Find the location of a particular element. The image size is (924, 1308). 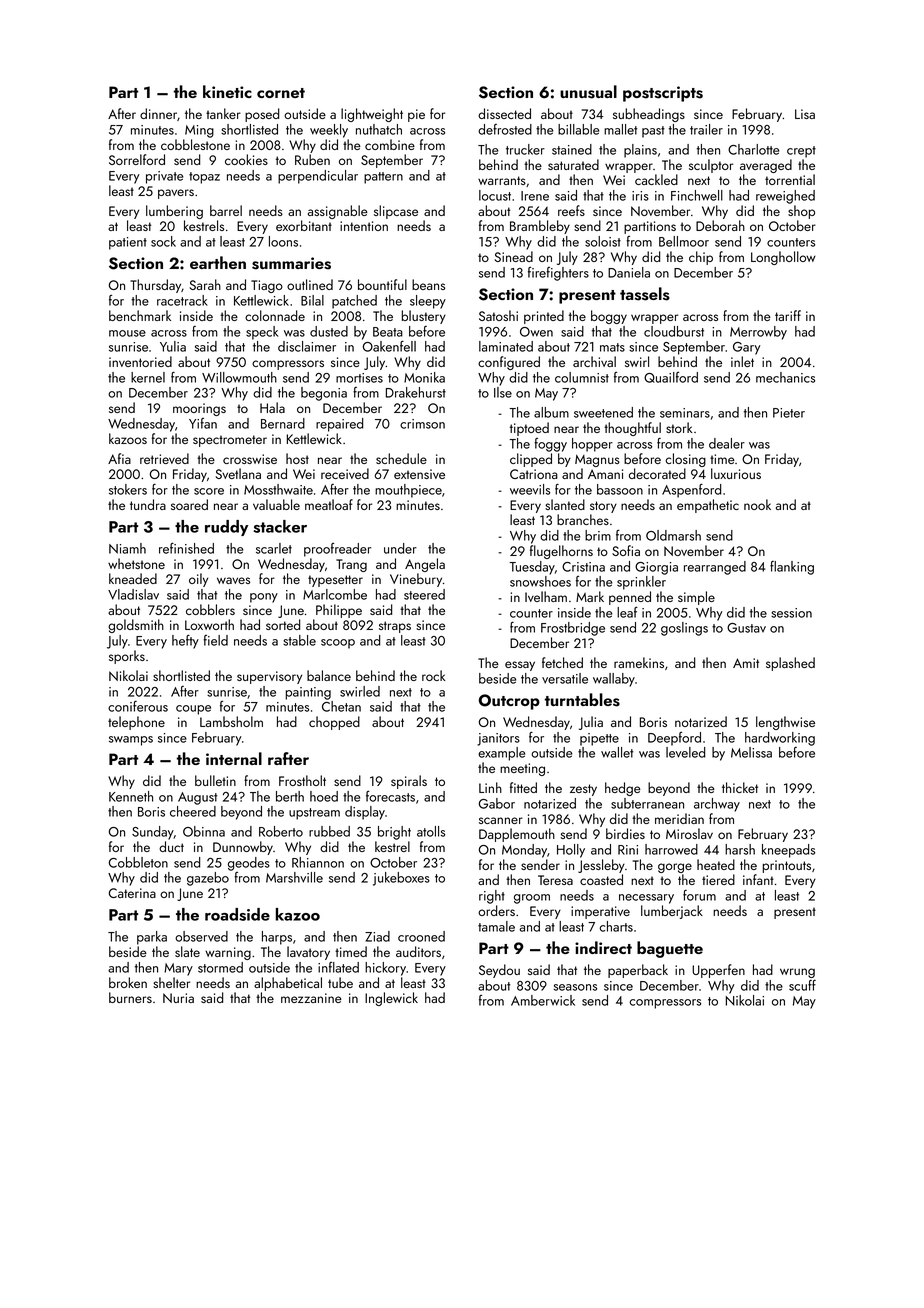

Longhollow is located at coordinates (783, 258).
